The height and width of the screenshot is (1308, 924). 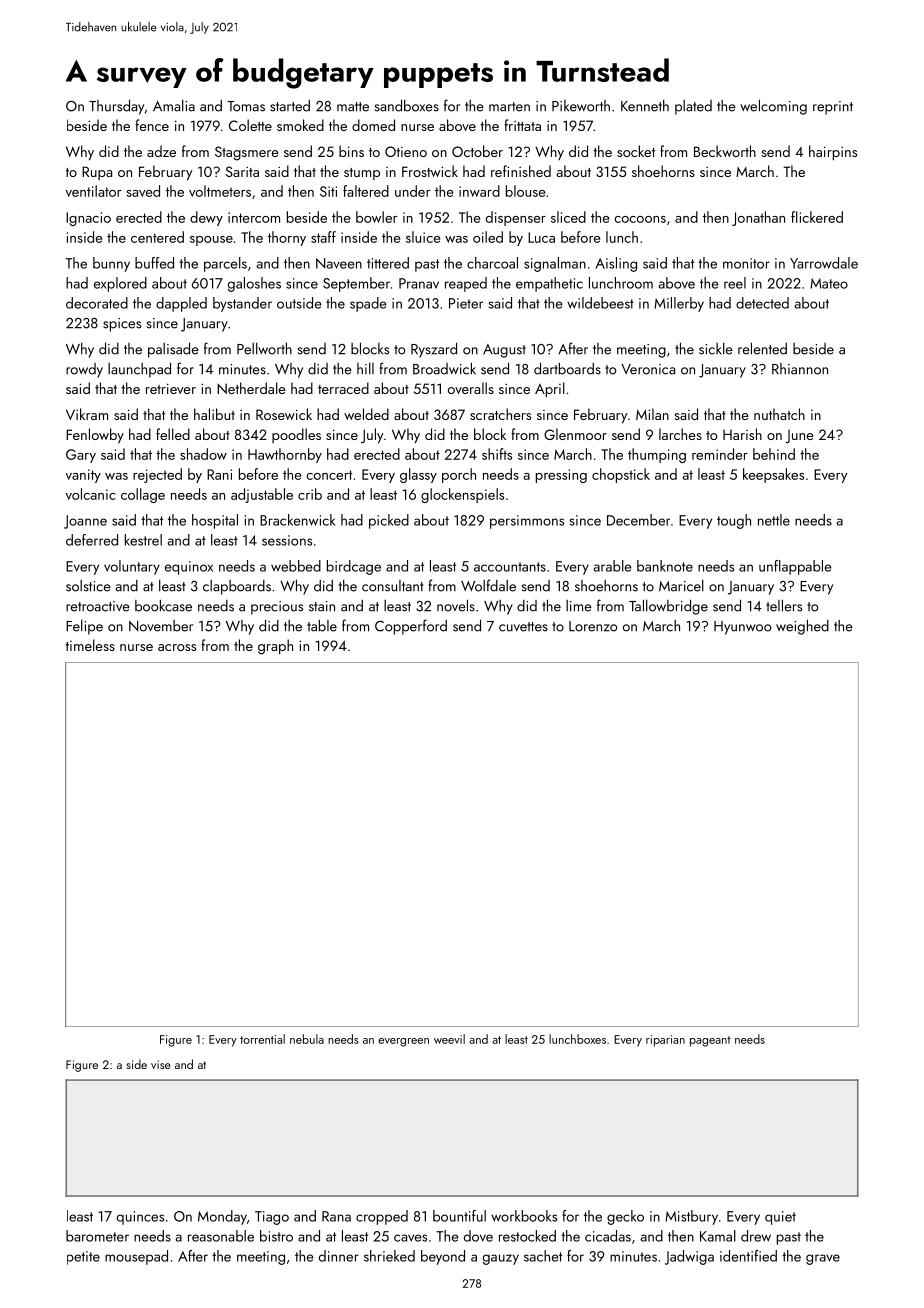 What do you see at coordinates (354, 567) in the screenshot?
I see `birdcage` at bounding box center [354, 567].
